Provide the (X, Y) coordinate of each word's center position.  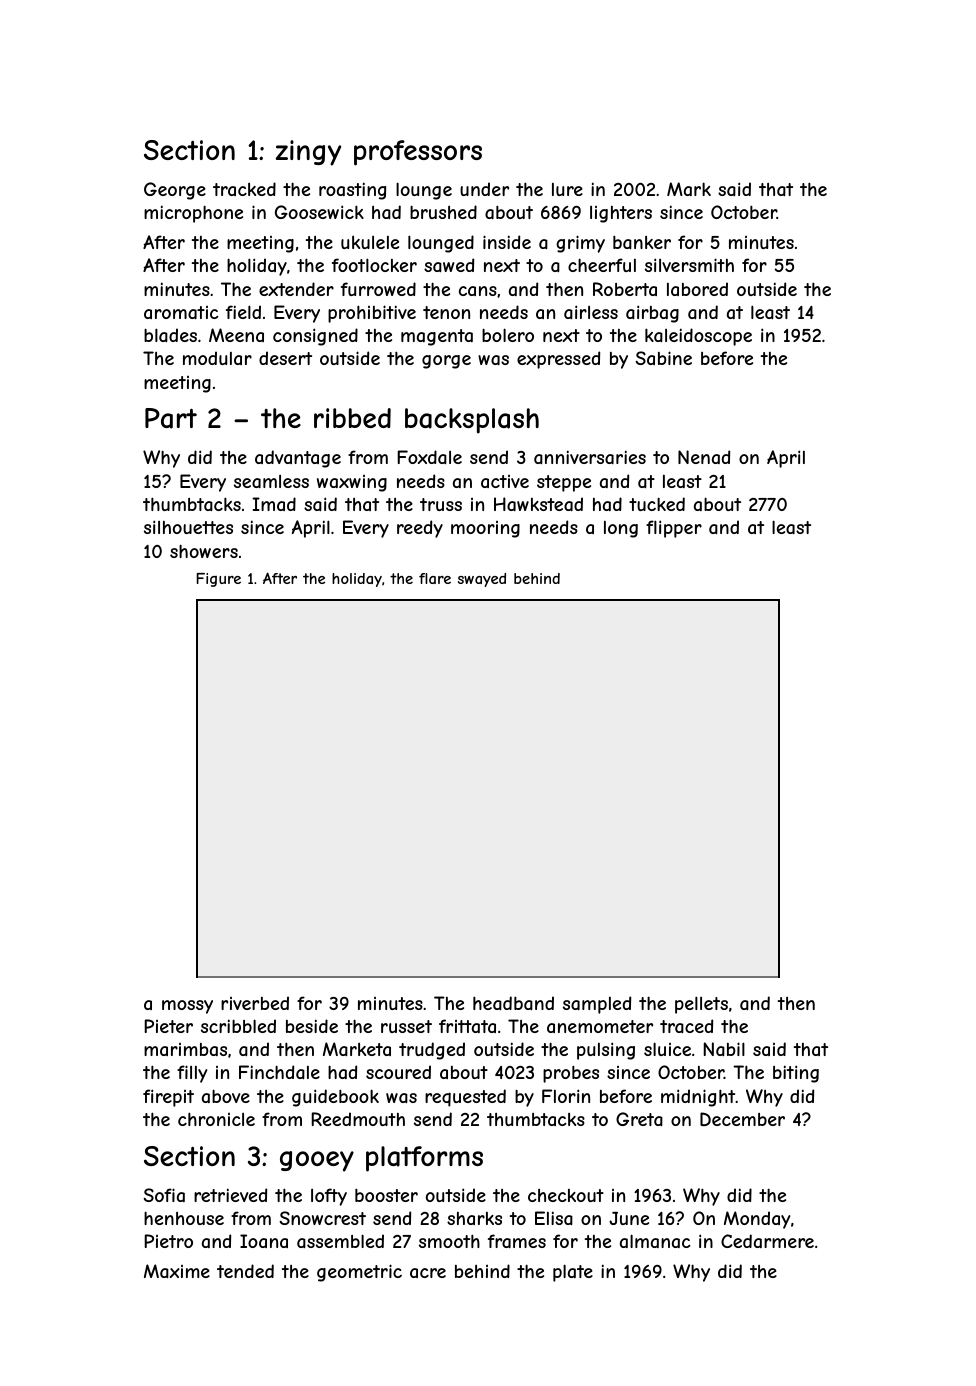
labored (697, 289)
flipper (674, 529)
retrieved (230, 1195)
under (484, 189)
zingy (308, 153)
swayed (482, 580)
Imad (274, 504)
